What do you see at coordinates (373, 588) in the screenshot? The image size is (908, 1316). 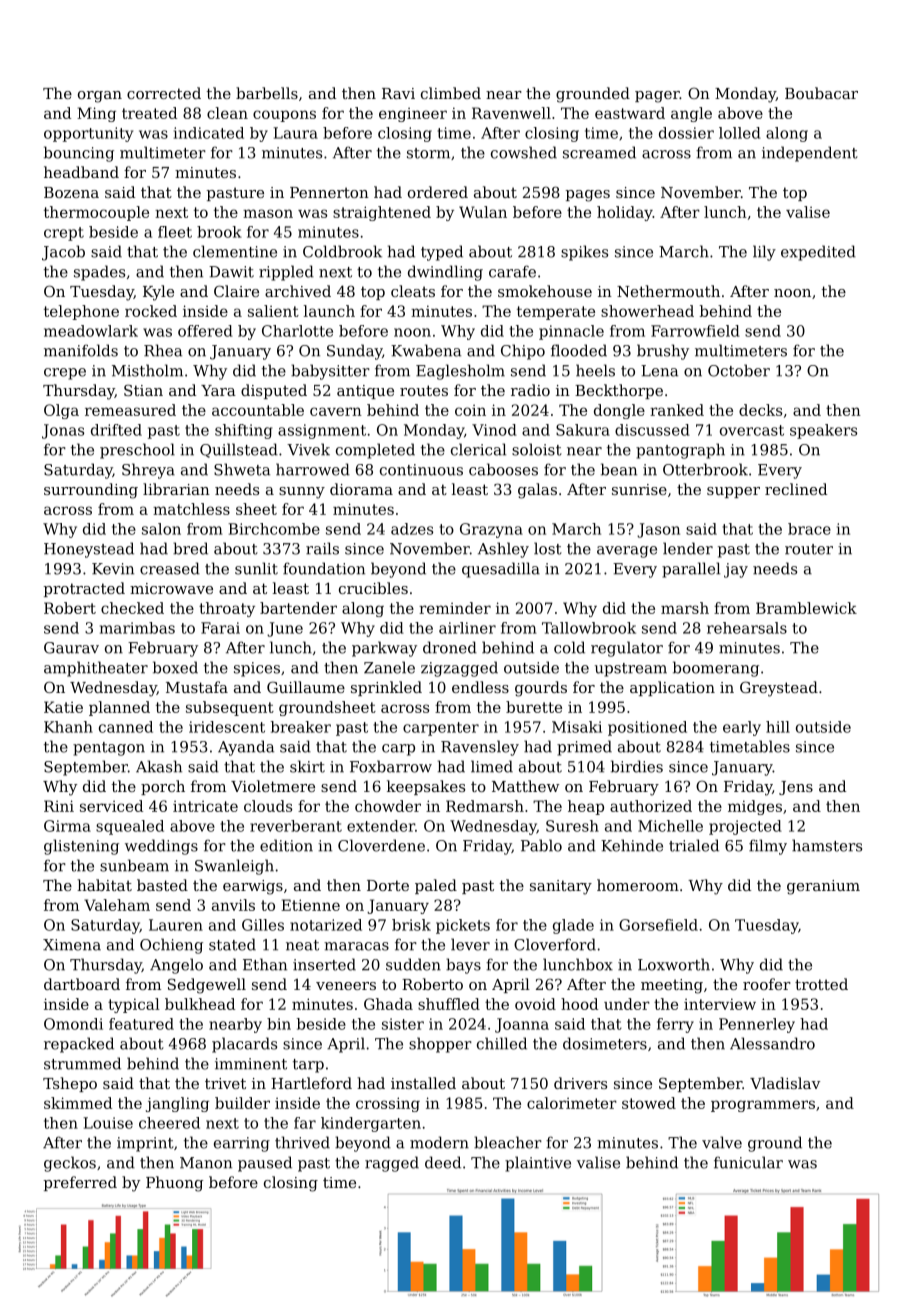 I see `crucibles` at bounding box center [373, 588].
